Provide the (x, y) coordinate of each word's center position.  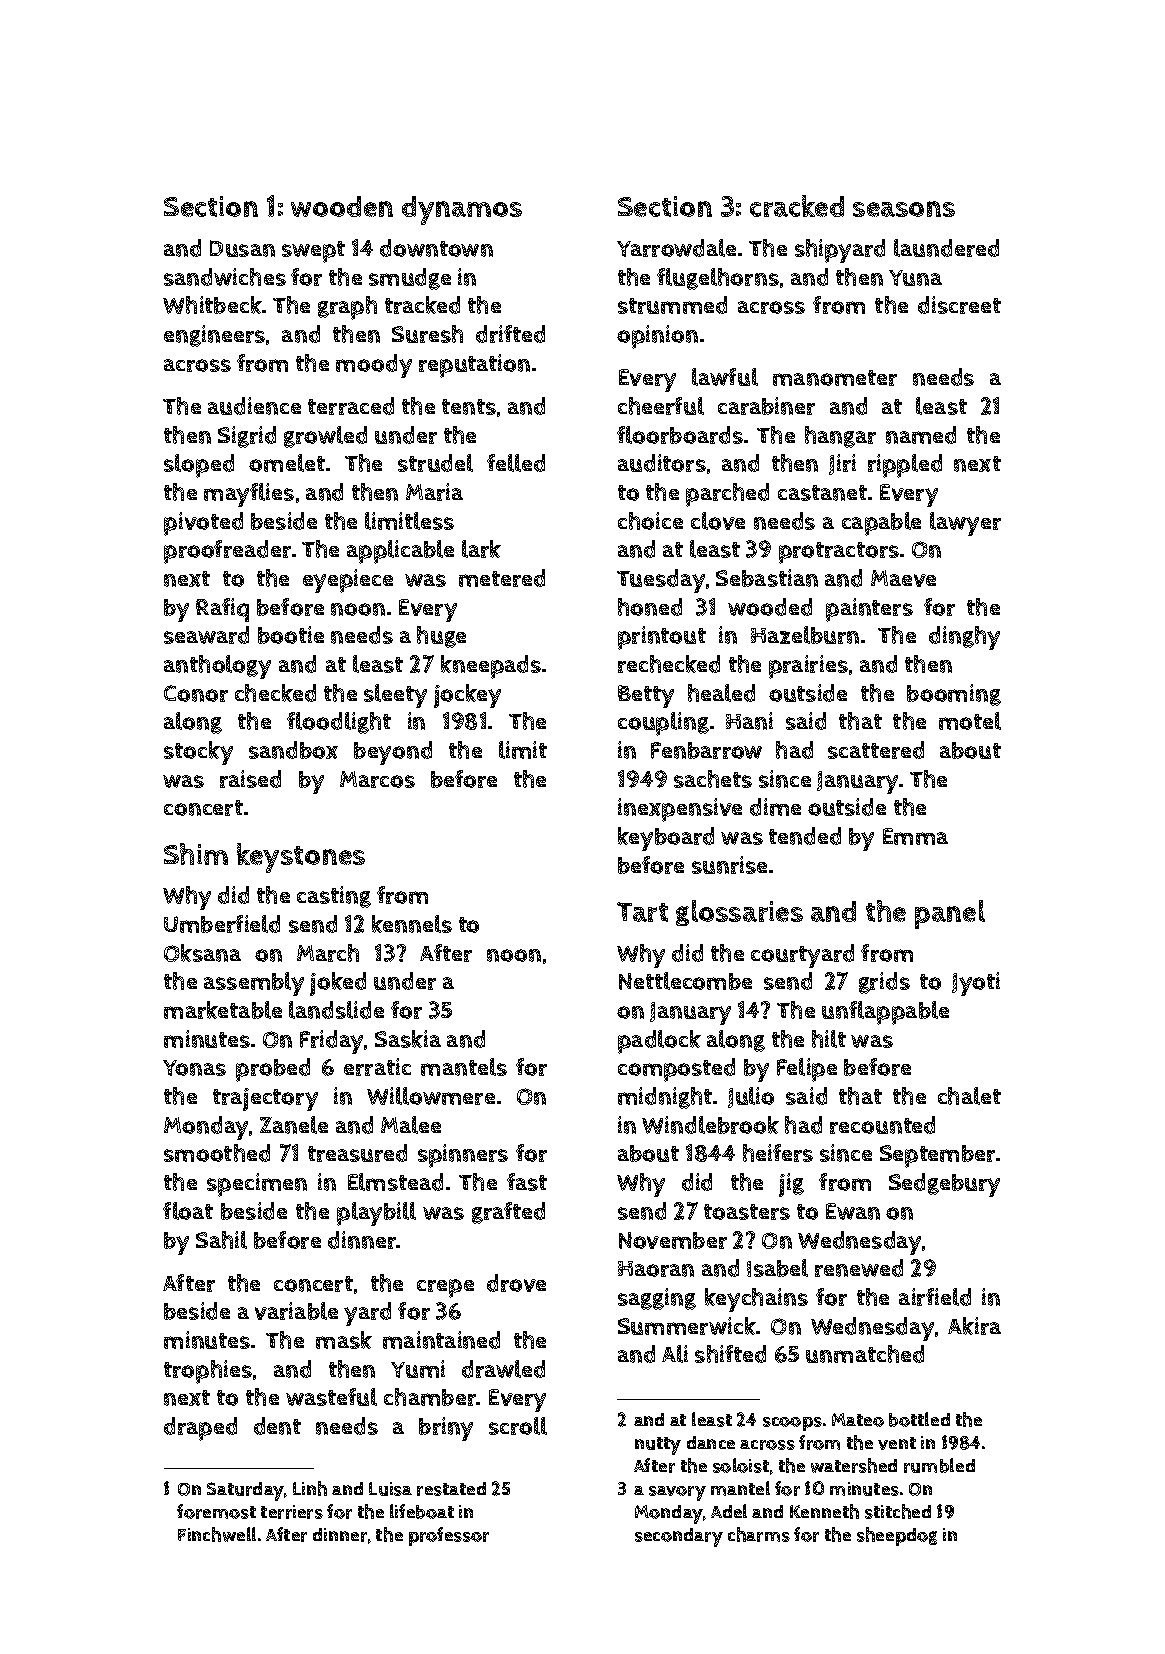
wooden (342, 206)
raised (250, 779)
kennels (412, 924)
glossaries (739, 913)
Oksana (202, 953)
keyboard (666, 839)
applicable (400, 552)
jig (791, 1185)
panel (950, 914)
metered (502, 578)
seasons (904, 209)
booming (954, 695)
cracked (797, 206)
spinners (463, 1156)
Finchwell (217, 1534)
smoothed (217, 1153)
